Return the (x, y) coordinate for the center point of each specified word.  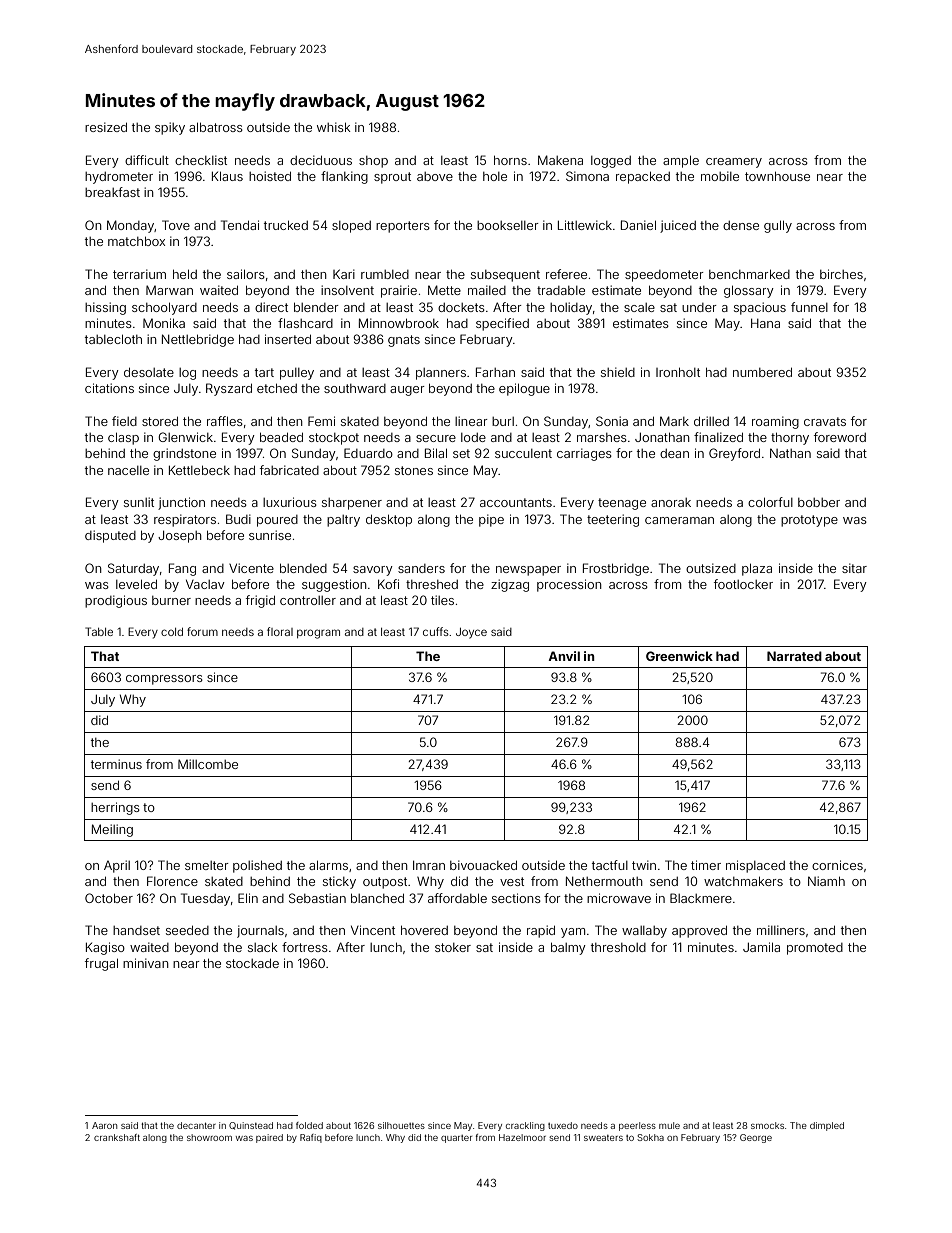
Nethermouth (604, 881)
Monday (130, 226)
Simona (587, 176)
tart (264, 372)
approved (699, 931)
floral (280, 631)
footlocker (743, 584)
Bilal (436, 453)
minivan (146, 963)
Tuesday (205, 899)
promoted (815, 949)
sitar (854, 568)
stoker (453, 947)
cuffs (436, 631)
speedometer (664, 276)
